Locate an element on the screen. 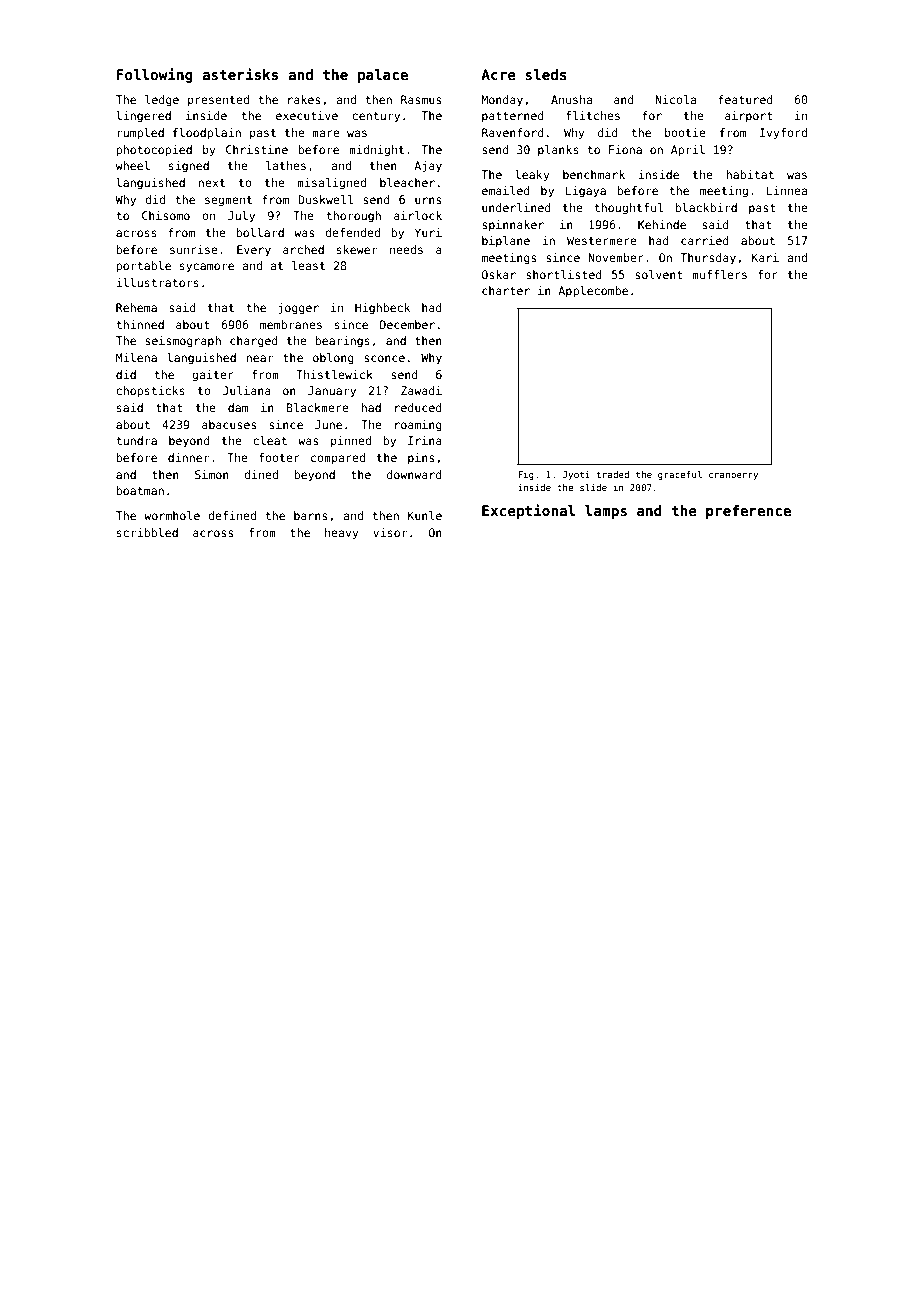 The width and height of the screenshot is (924, 1308). Kunle is located at coordinates (425, 515).
